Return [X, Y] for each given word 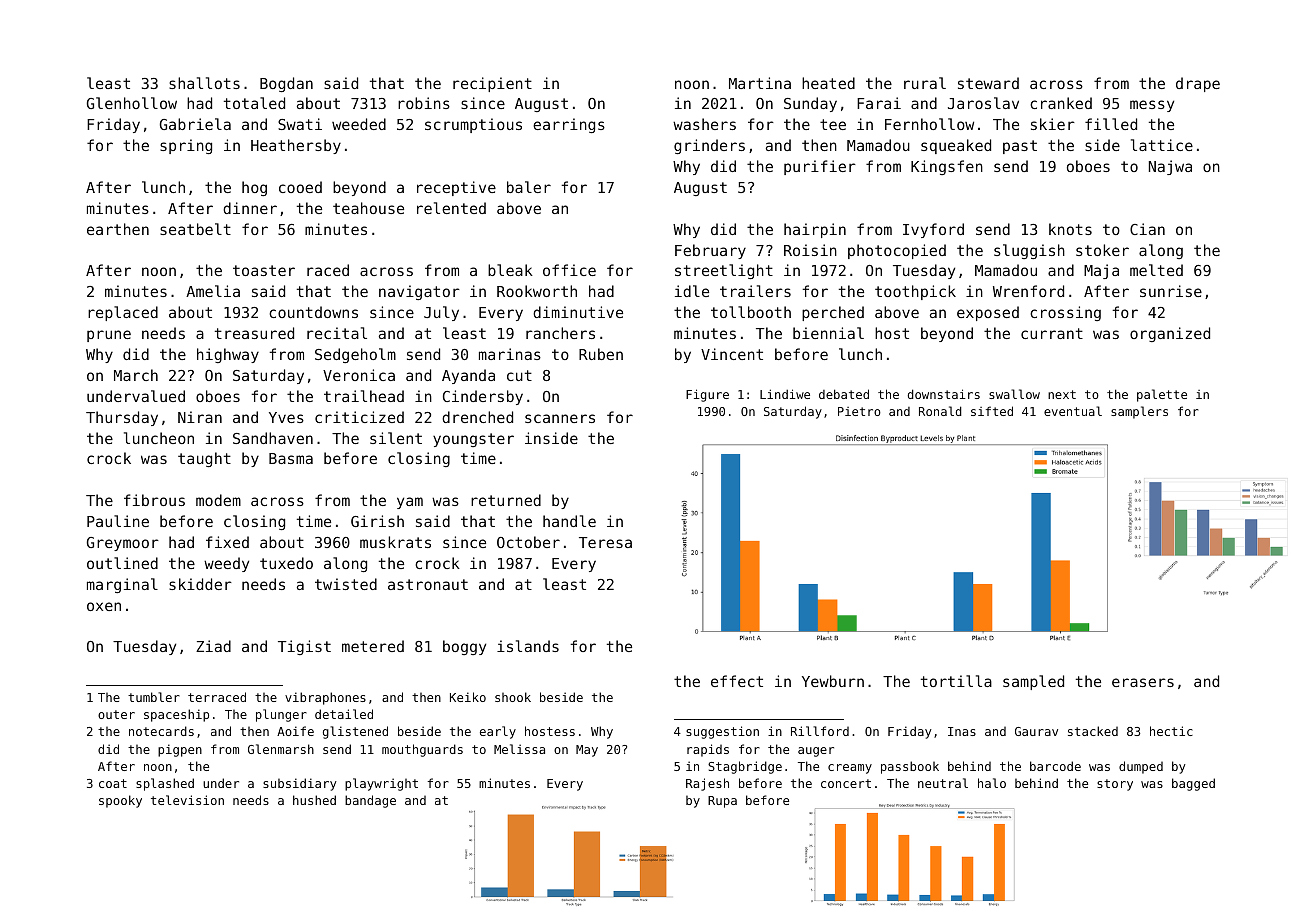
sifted [992, 411]
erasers [1143, 682]
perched [833, 313]
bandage [370, 801]
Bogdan [286, 84]
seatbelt [195, 229]
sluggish [1029, 251]
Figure [707, 395]
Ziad [213, 646]
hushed [314, 800]
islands [528, 646]
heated [828, 83]
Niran [200, 417]
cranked [1061, 103]
